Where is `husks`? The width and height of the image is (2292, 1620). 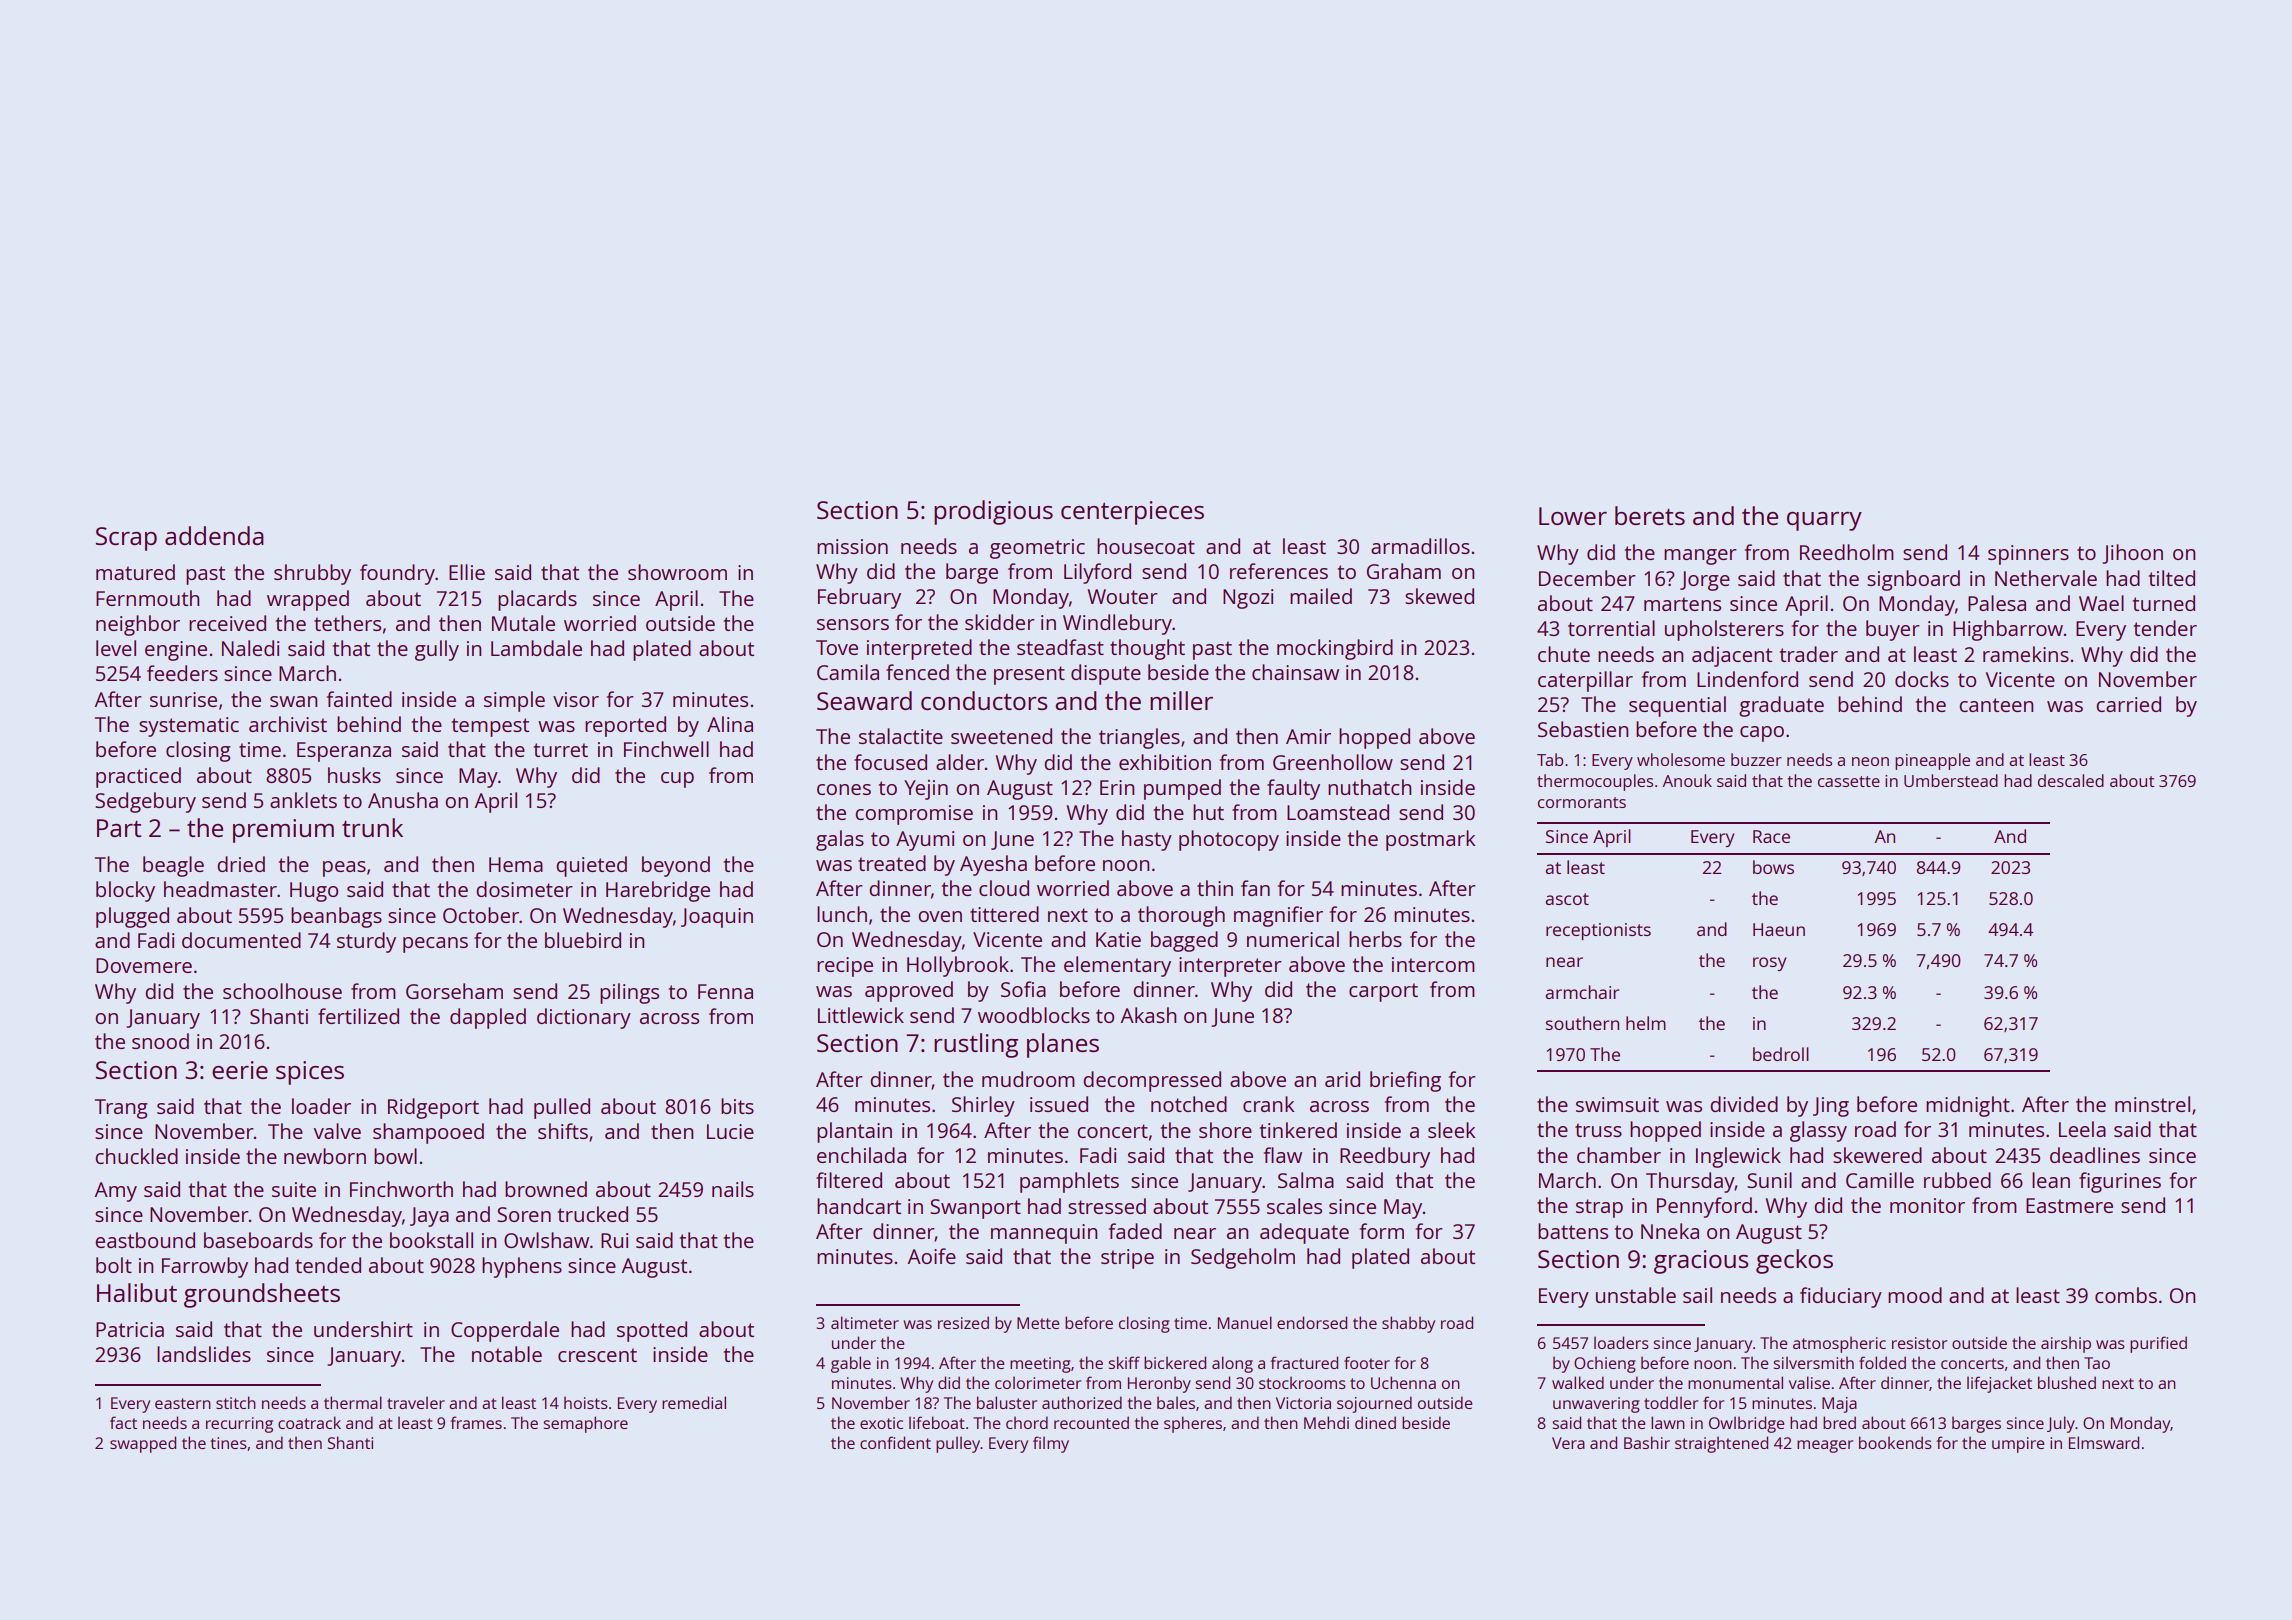
husks is located at coordinates (354, 775).
